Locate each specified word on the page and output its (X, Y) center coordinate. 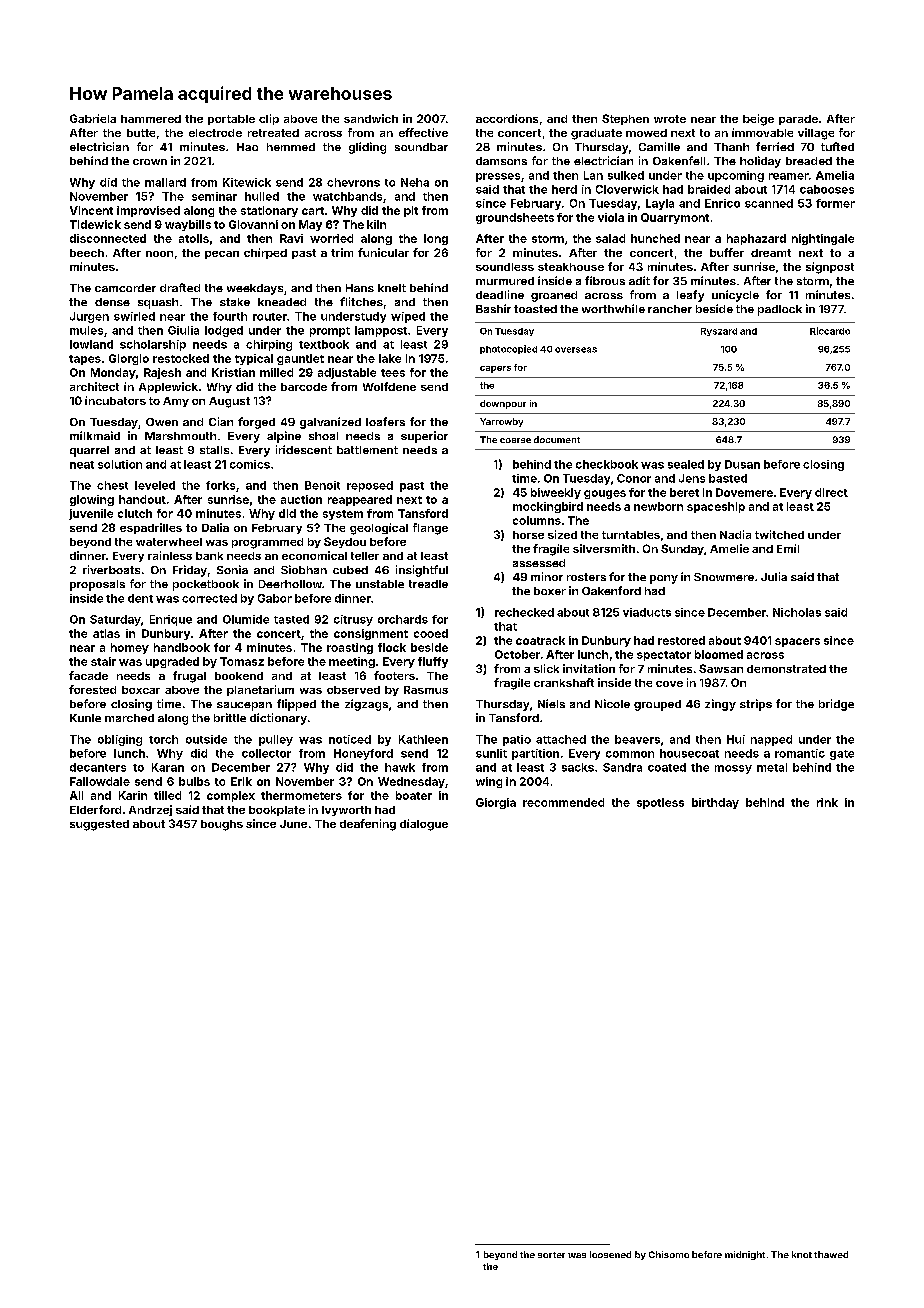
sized (562, 534)
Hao (247, 147)
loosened (610, 1254)
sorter (551, 1255)
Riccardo (830, 331)
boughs (222, 825)
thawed (831, 1254)
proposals (97, 585)
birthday (715, 803)
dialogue (424, 825)
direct (831, 492)
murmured (505, 281)
